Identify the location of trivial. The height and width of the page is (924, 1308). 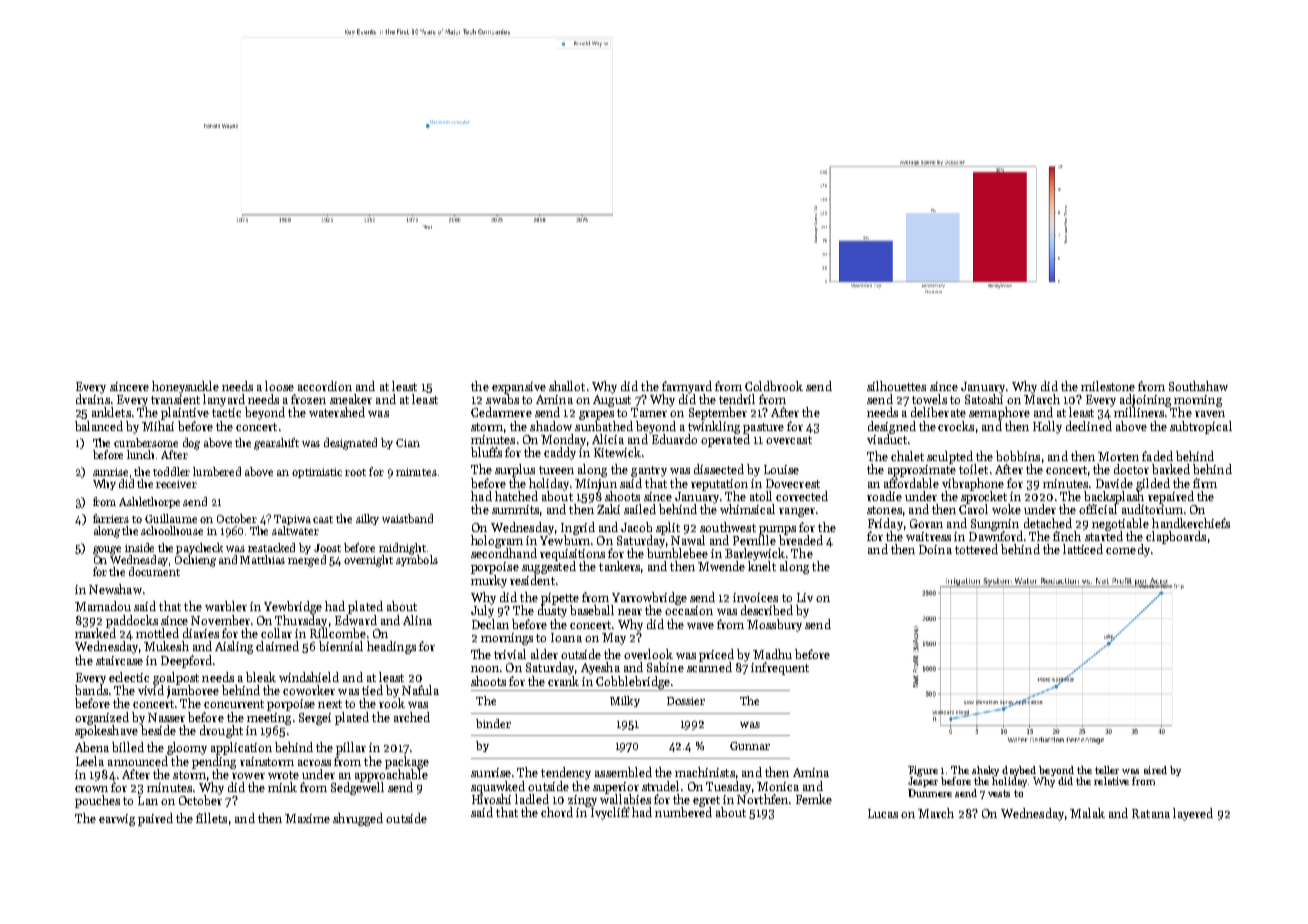
(510, 654).
